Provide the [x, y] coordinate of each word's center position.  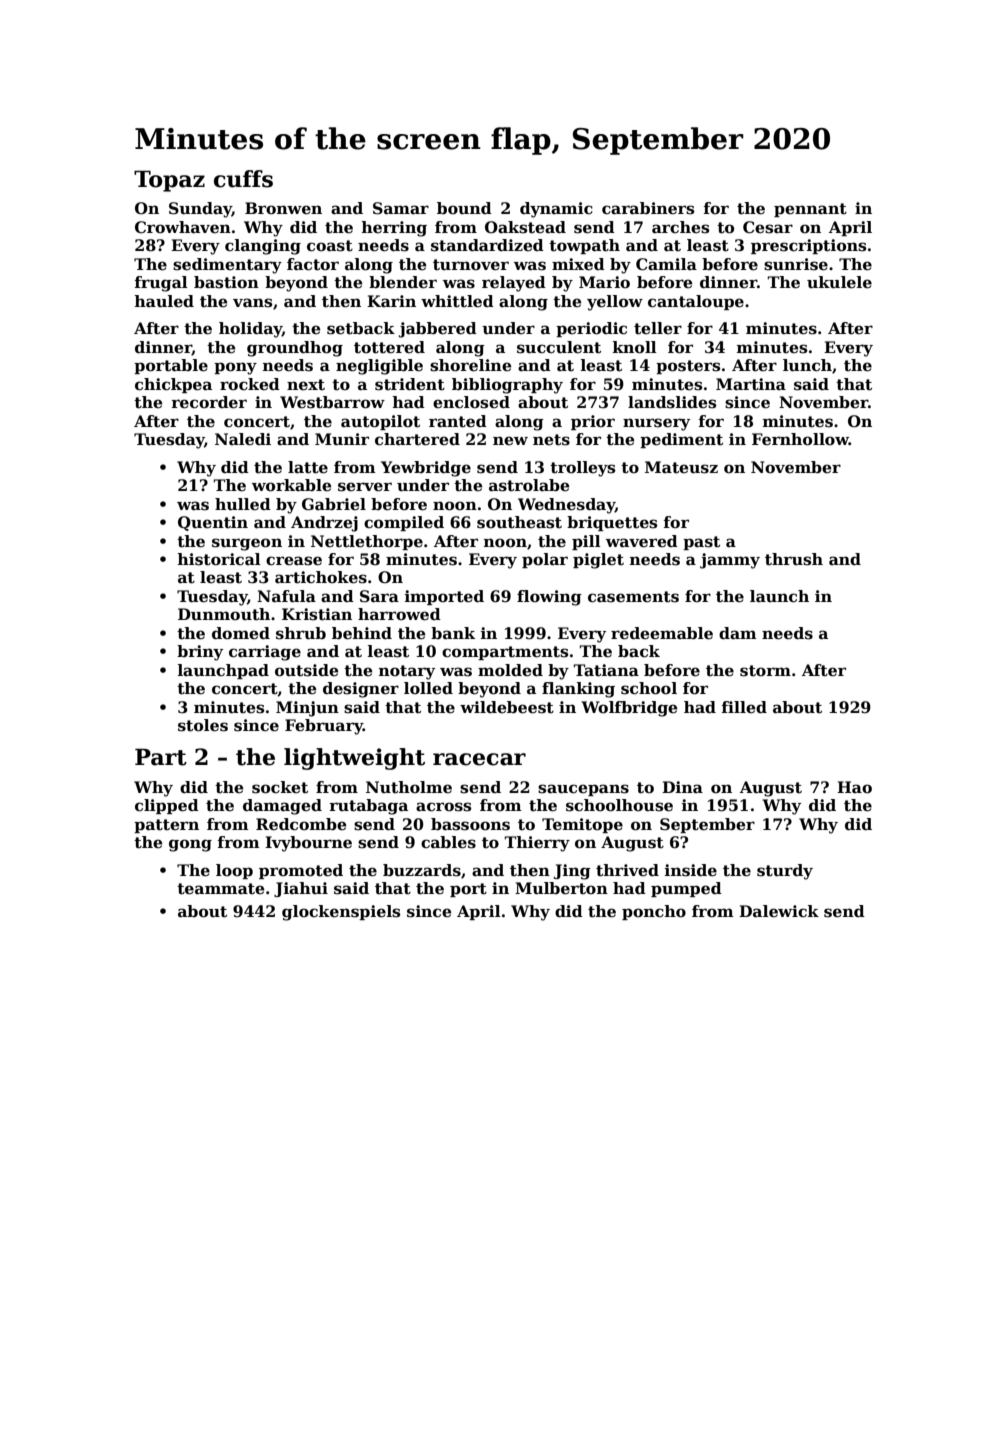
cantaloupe [696, 302]
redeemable [662, 633]
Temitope [582, 825]
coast [330, 246]
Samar [401, 208]
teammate [221, 889]
